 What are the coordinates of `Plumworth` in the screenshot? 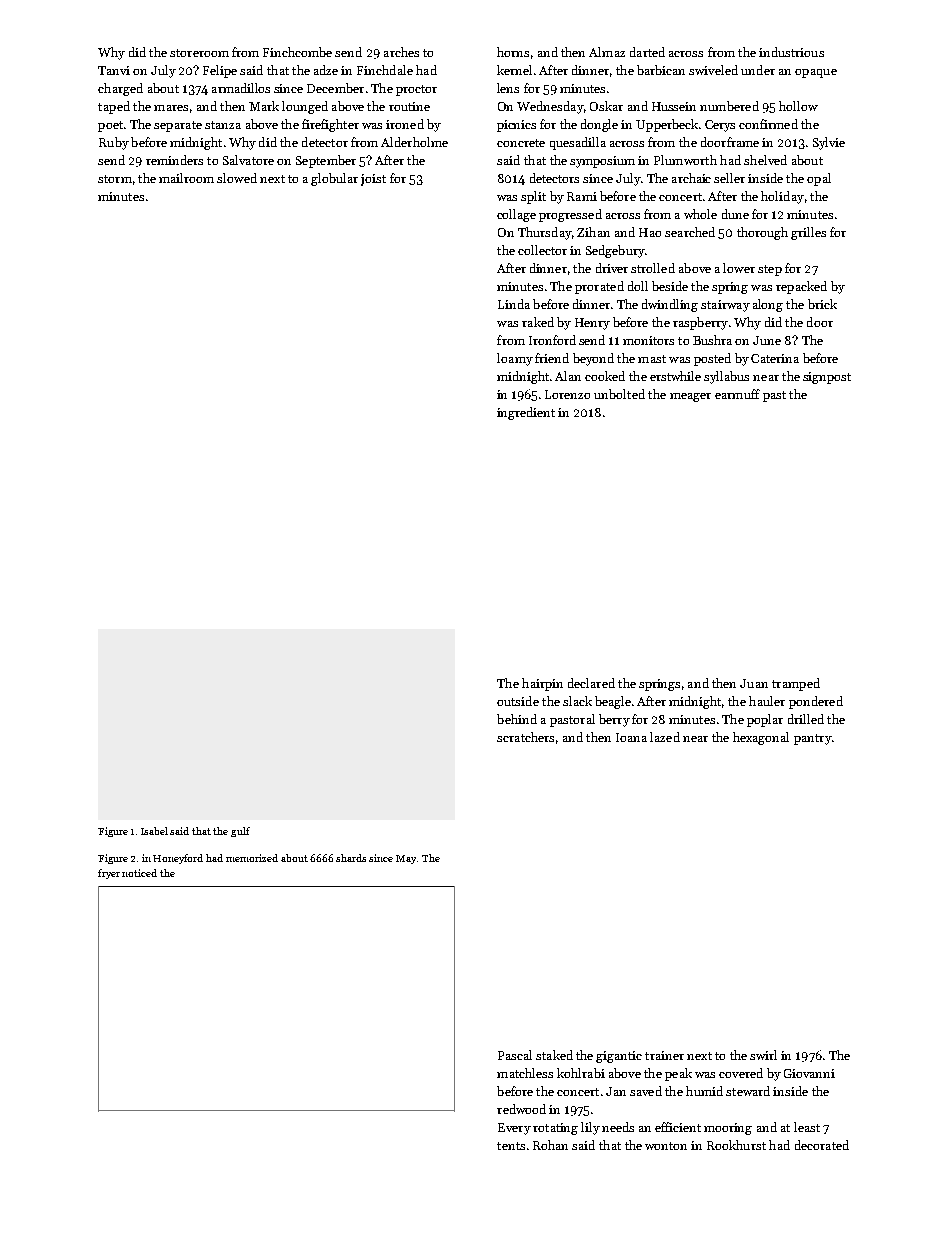 It's located at (685, 160).
